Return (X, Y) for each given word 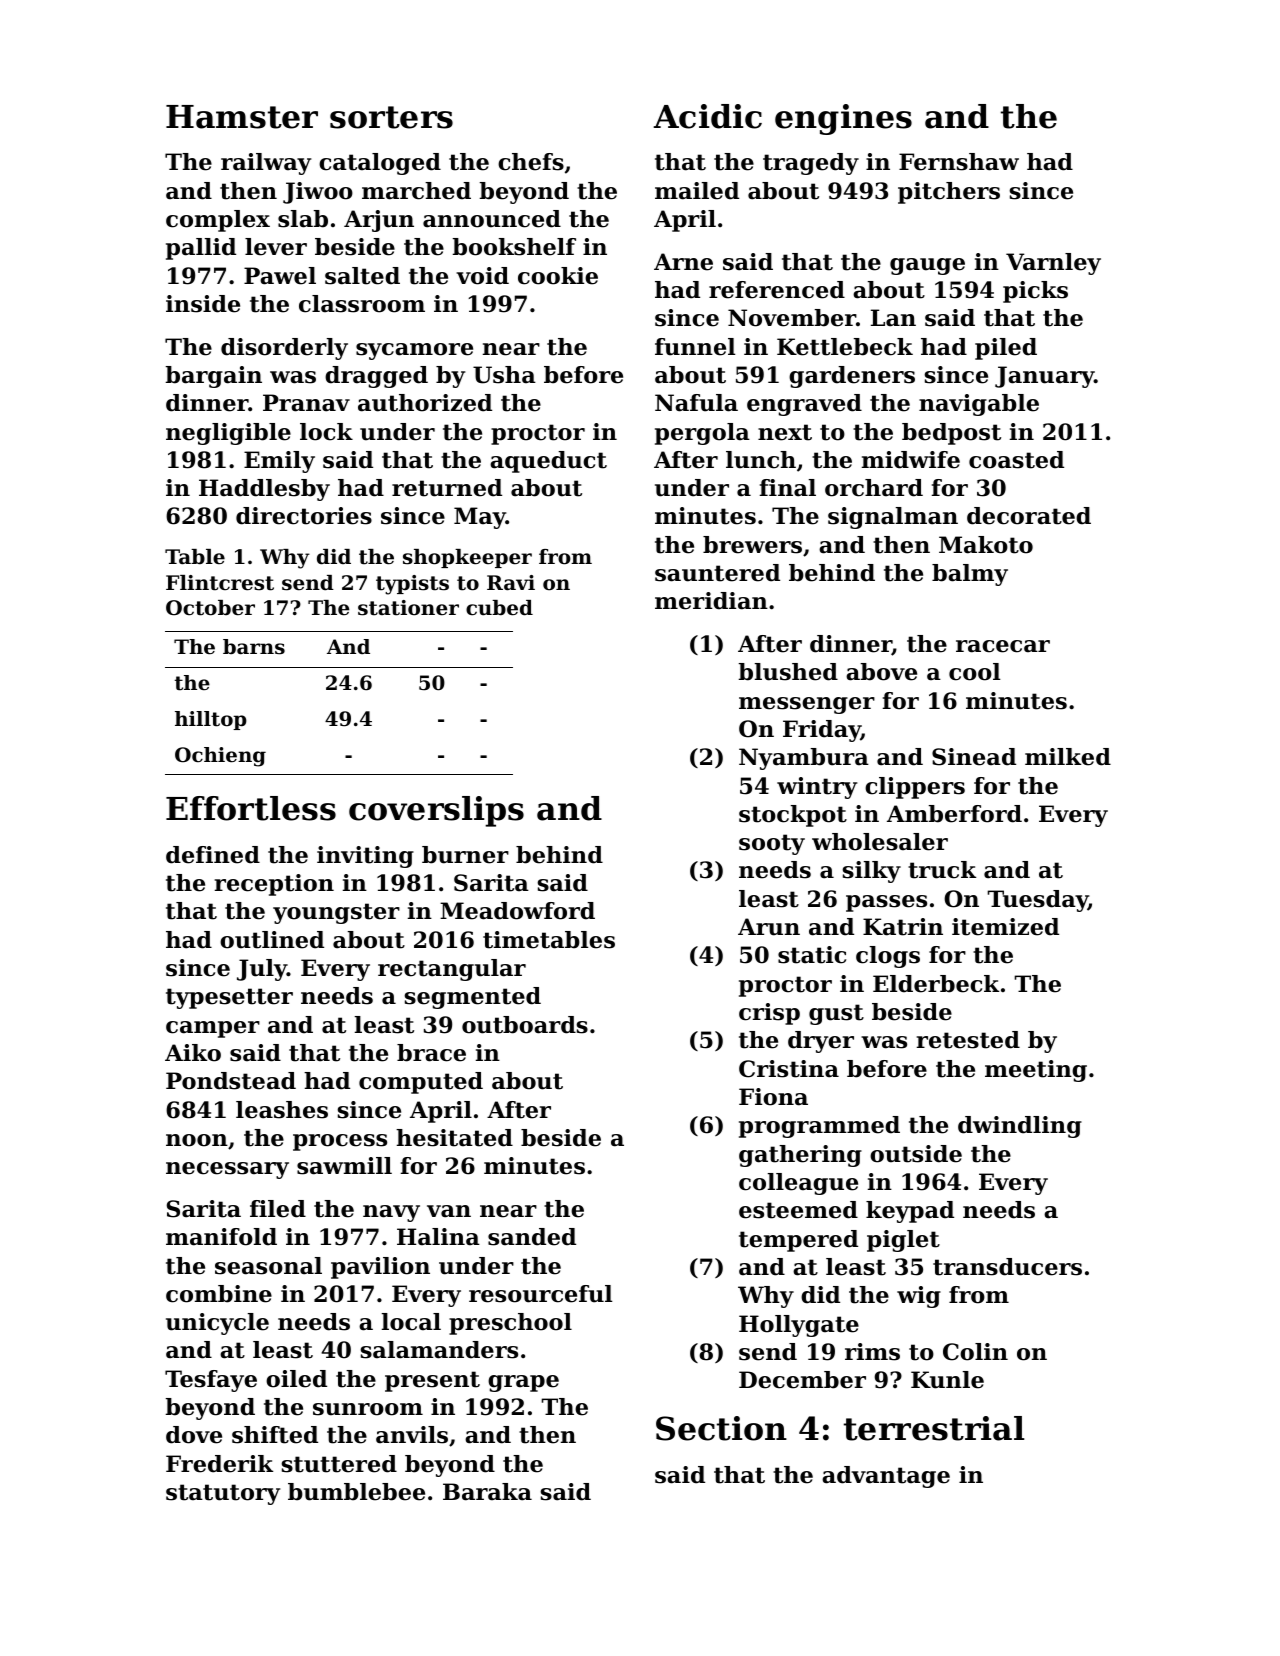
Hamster (242, 117)
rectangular (452, 970)
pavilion (380, 1268)
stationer (408, 608)
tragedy (811, 164)
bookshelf (514, 247)
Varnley (1053, 264)
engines (843, 119)
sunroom (368, 1409)
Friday (822, 731)
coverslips (436, 811)
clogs (888, 957)
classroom (362, 304)
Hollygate (799, 1326)
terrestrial (934, 1428)
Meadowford (517, 911)
